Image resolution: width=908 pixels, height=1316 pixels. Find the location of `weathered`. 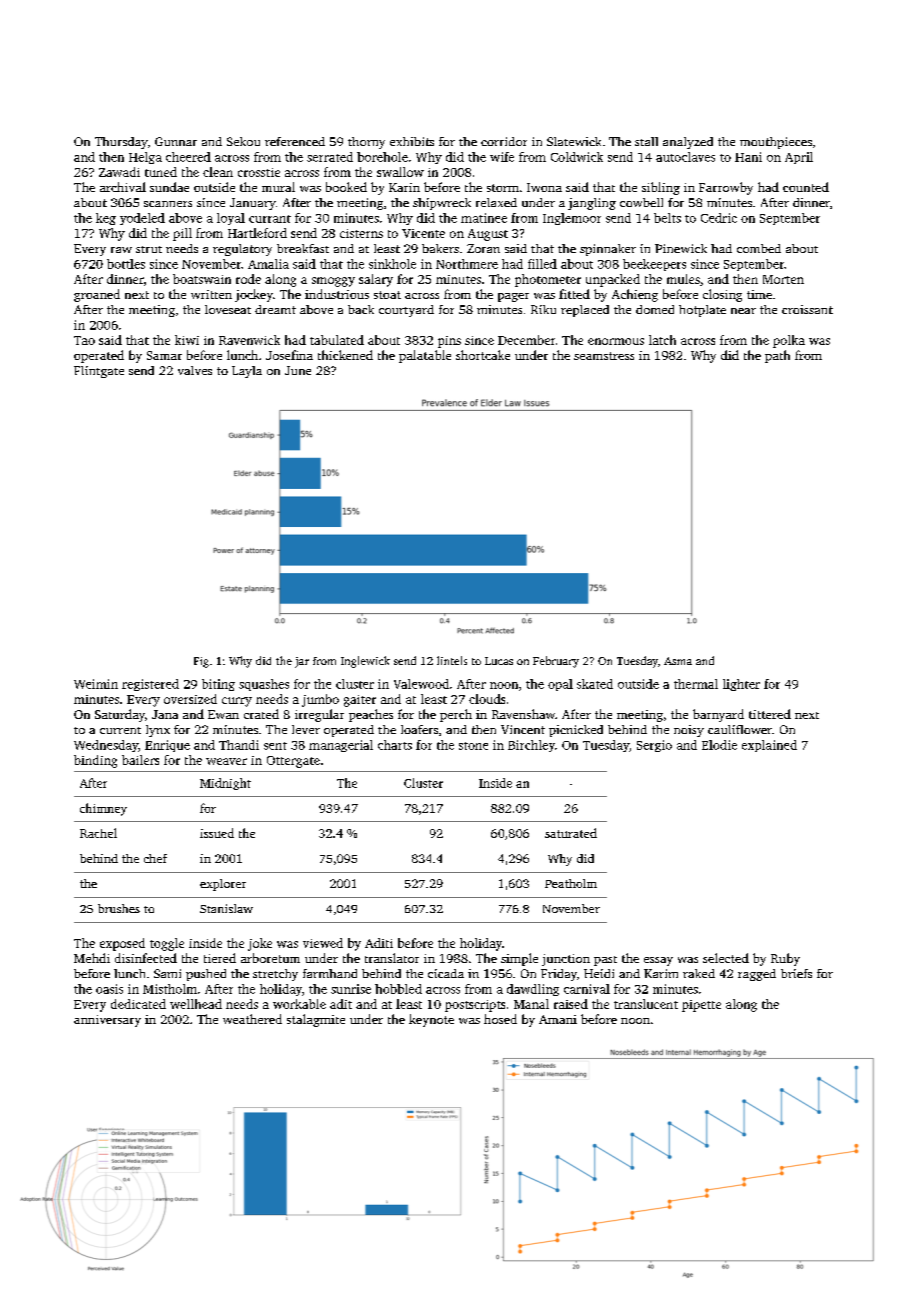

weathered is located at coordinates (252, 1019).
